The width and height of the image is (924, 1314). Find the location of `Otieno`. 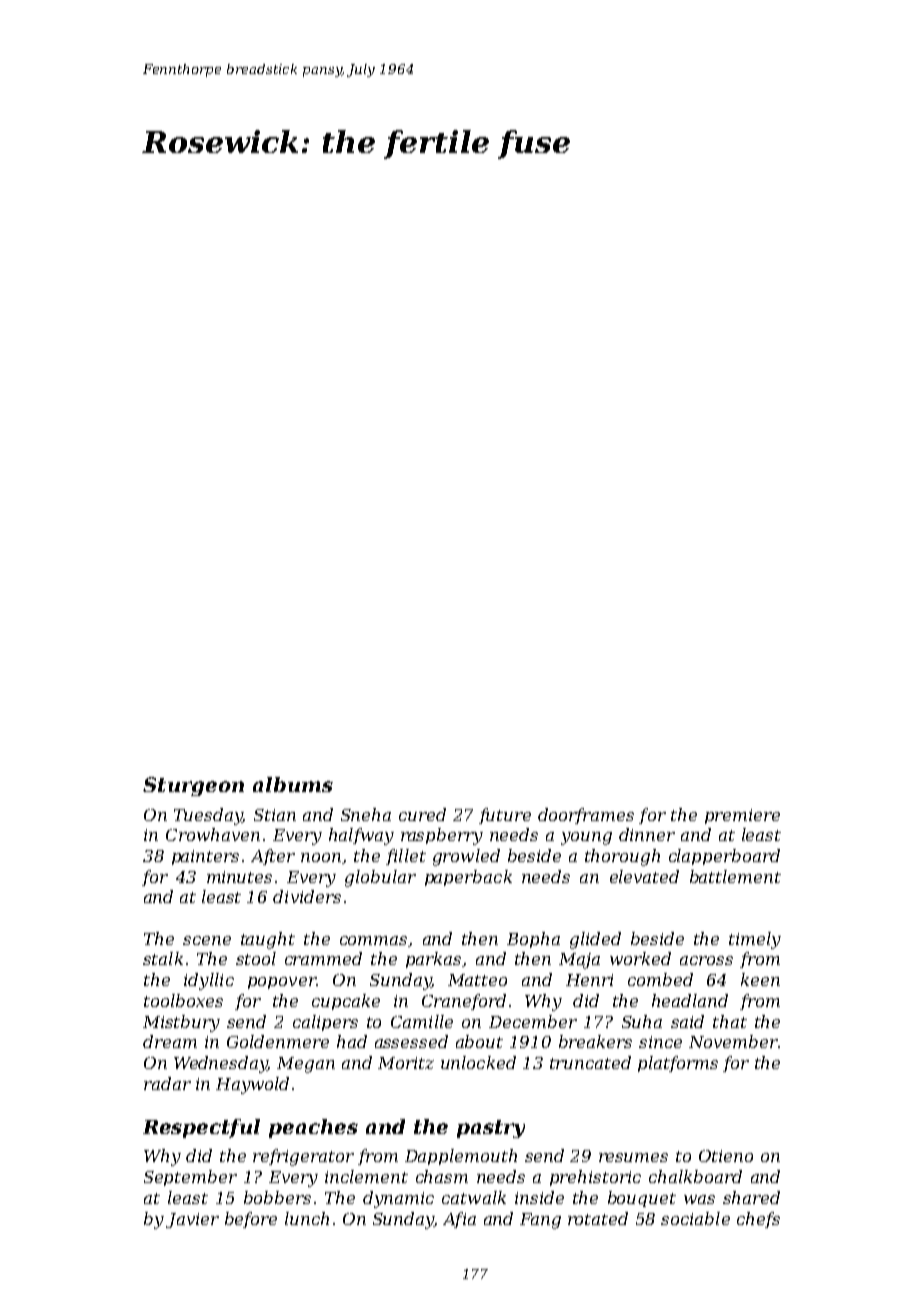

Otieno is located at coordinates (726, 1156).
